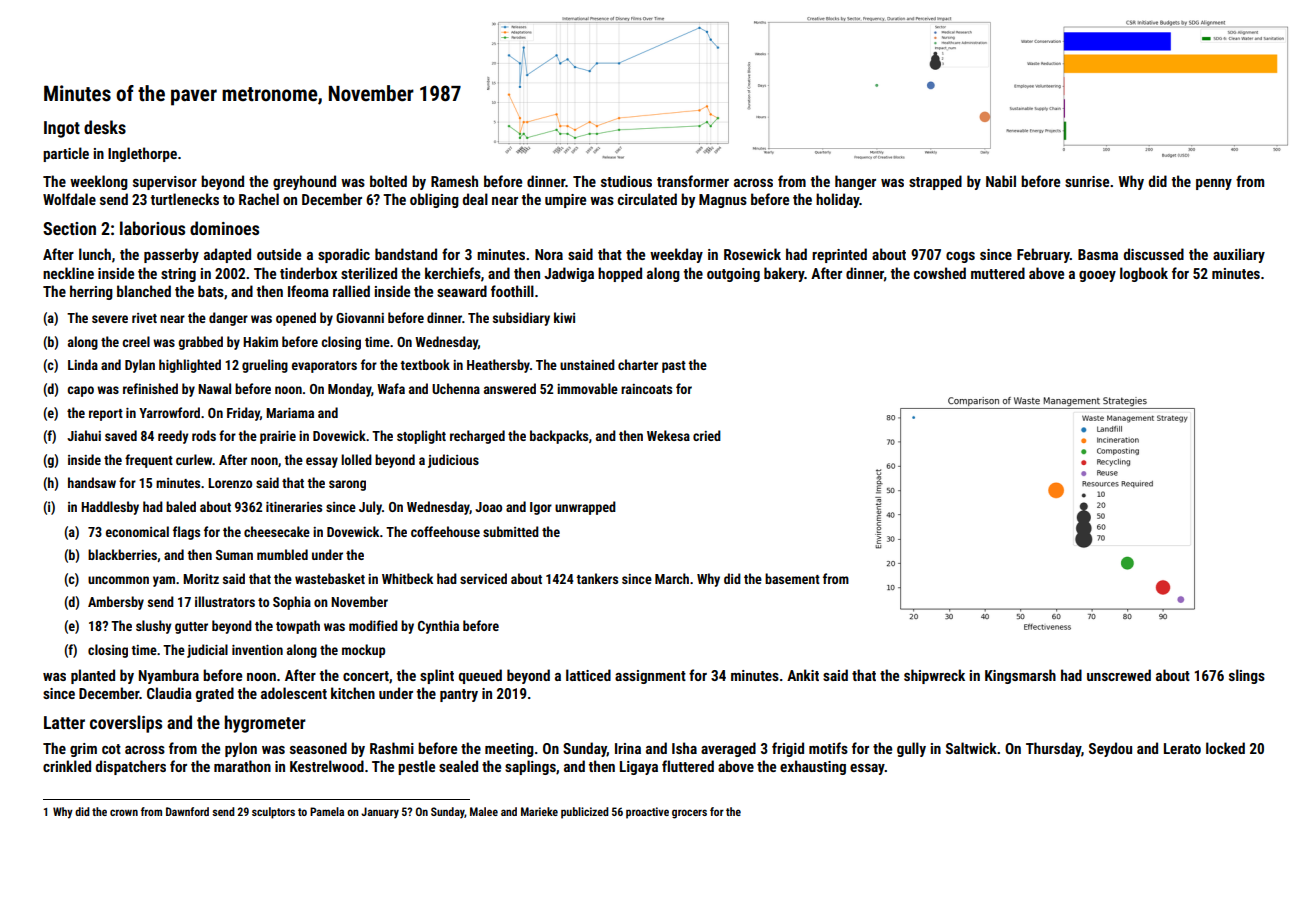  Describe the element at coordinates (752, 254) in the screenshot. I see `Rosewick` at that location.
